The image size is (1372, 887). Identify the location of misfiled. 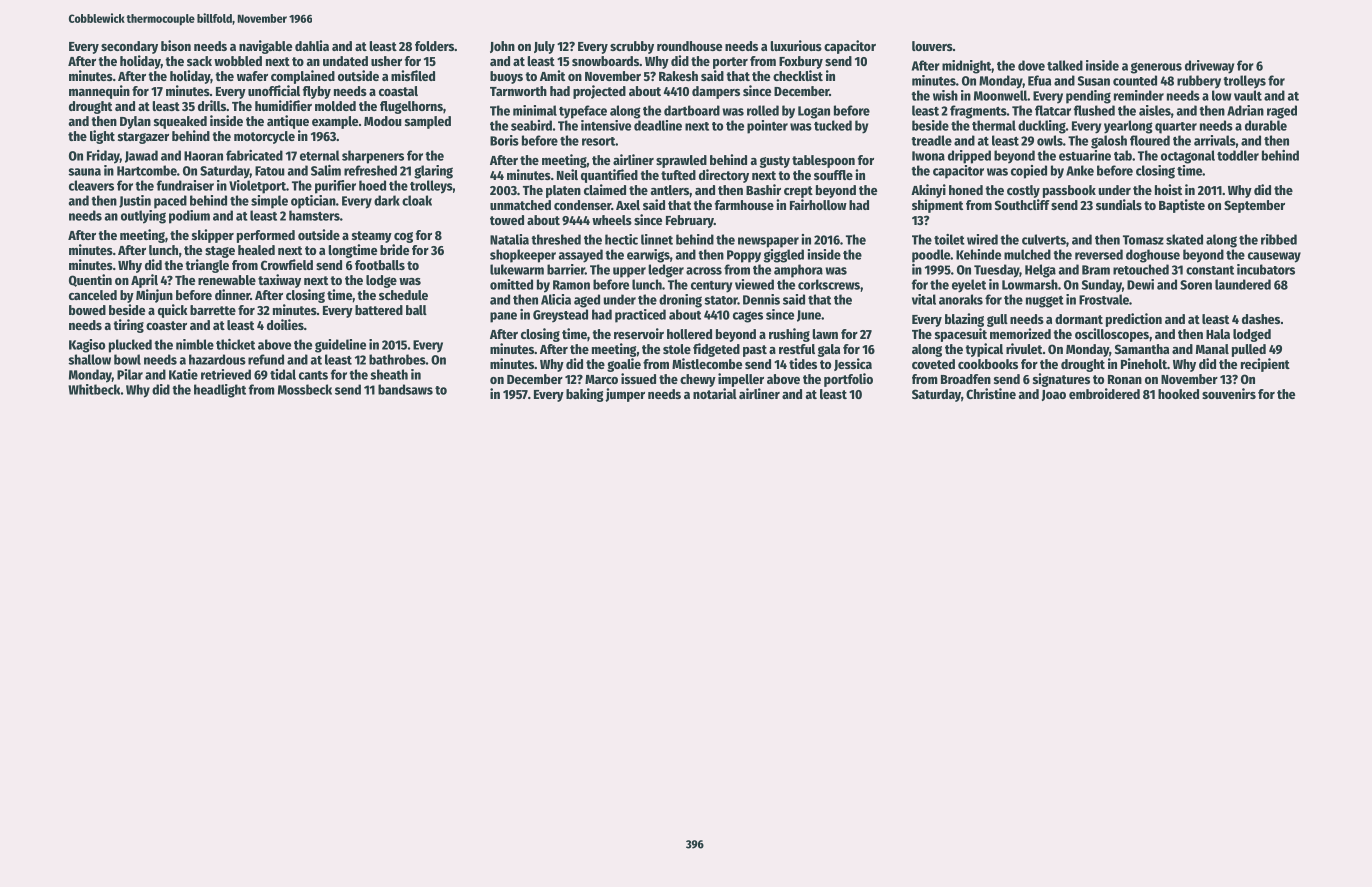
(413, 75).
